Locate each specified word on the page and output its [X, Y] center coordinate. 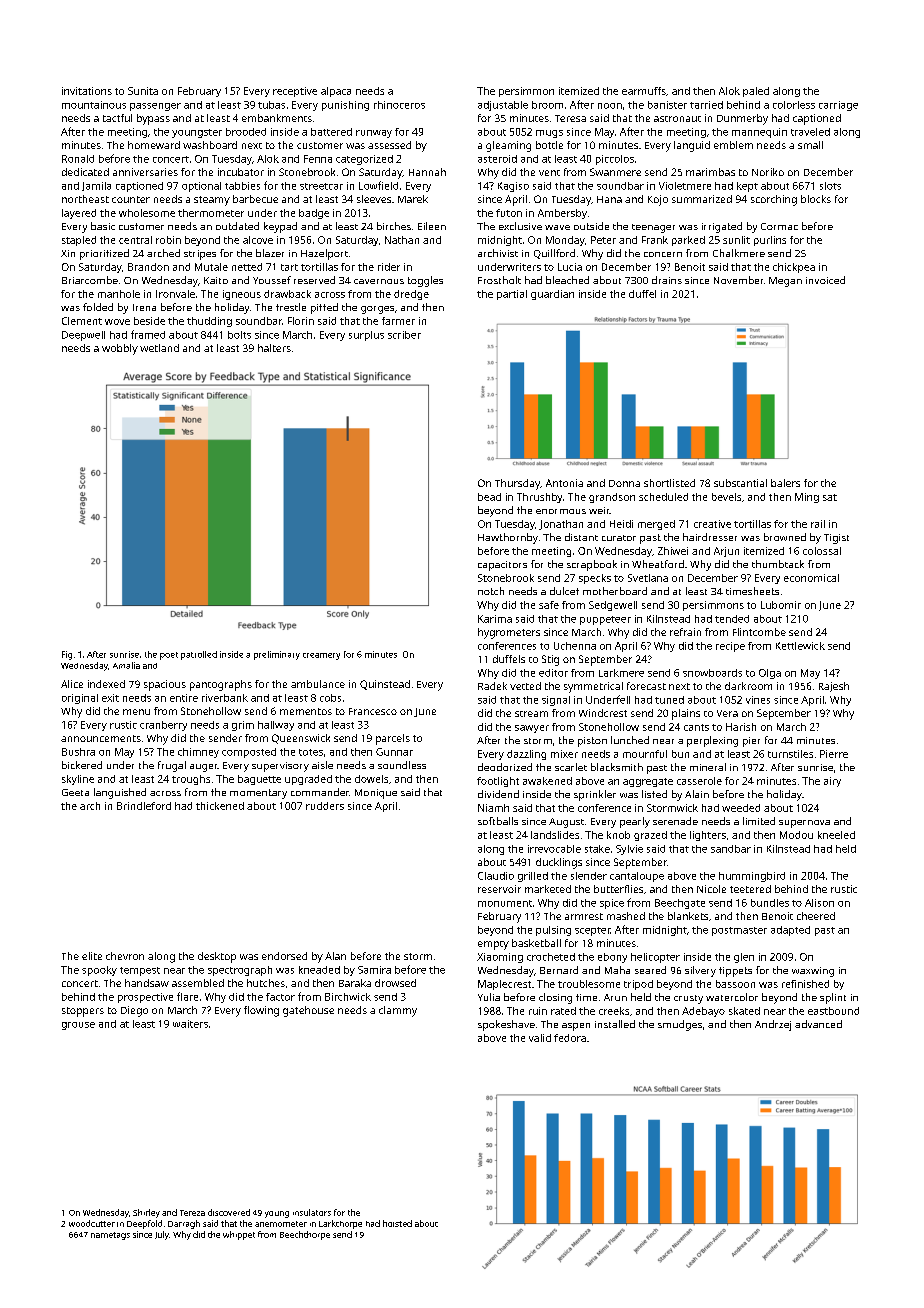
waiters [190, 1024]
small [810, 145]
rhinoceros [399, 105]
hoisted [397, 1223]
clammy [398, 1011]
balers [785, 483]
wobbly [120, 349]
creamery [321, 656]
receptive [295, 92]
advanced [818, 1024]
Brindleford [144, 806]
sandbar [731, 849]
